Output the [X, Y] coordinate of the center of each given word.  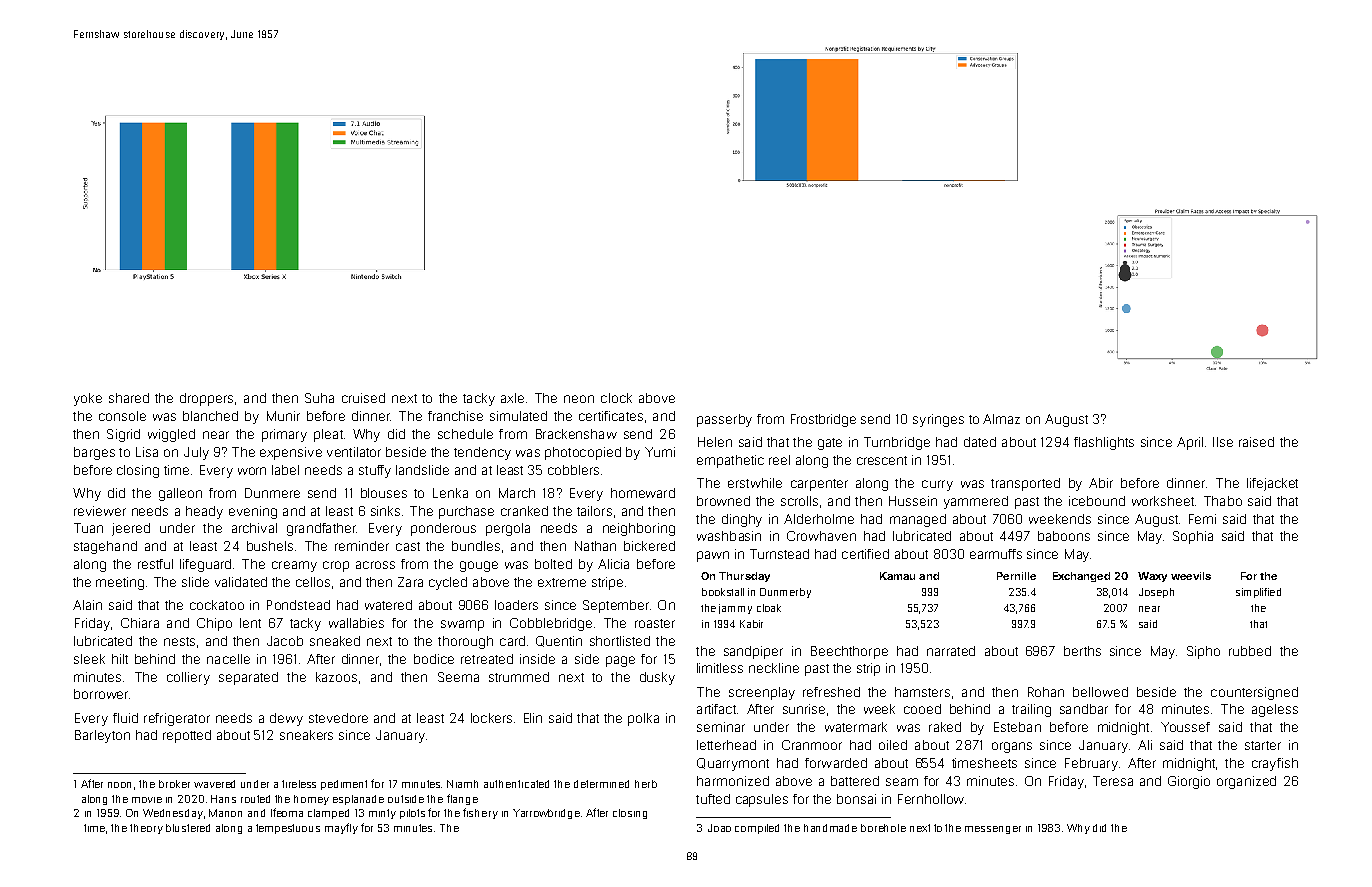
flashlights [1104, 443]
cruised [363, 398]
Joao [719, 828]
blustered [188, 828]
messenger [993, 830]
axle [512, 398]
